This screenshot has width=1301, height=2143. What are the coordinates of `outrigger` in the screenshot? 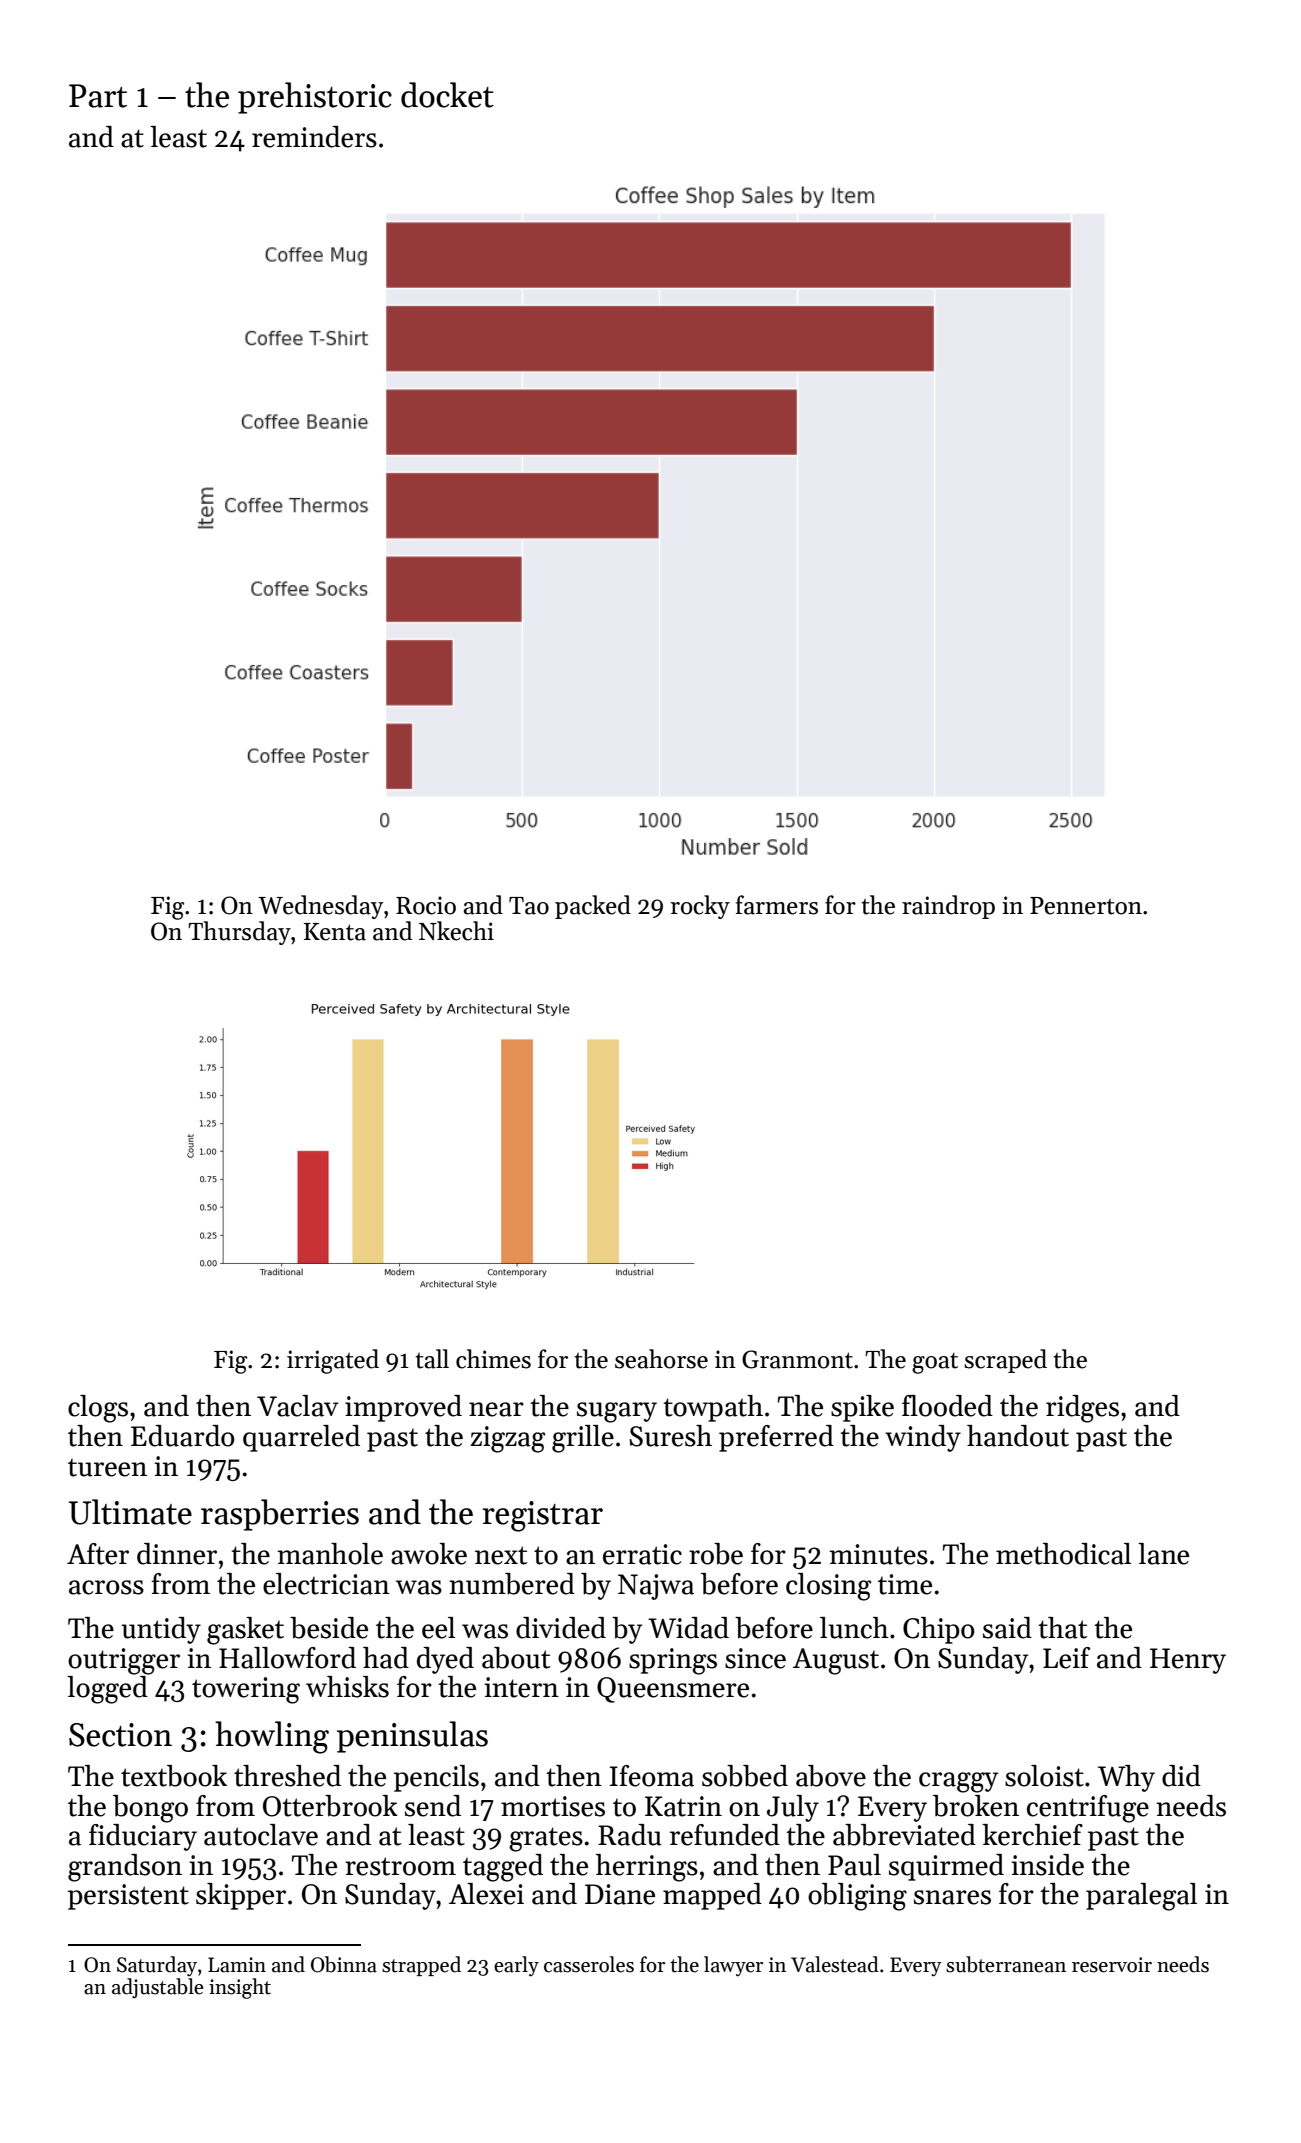 It's located at (124, 1661).
